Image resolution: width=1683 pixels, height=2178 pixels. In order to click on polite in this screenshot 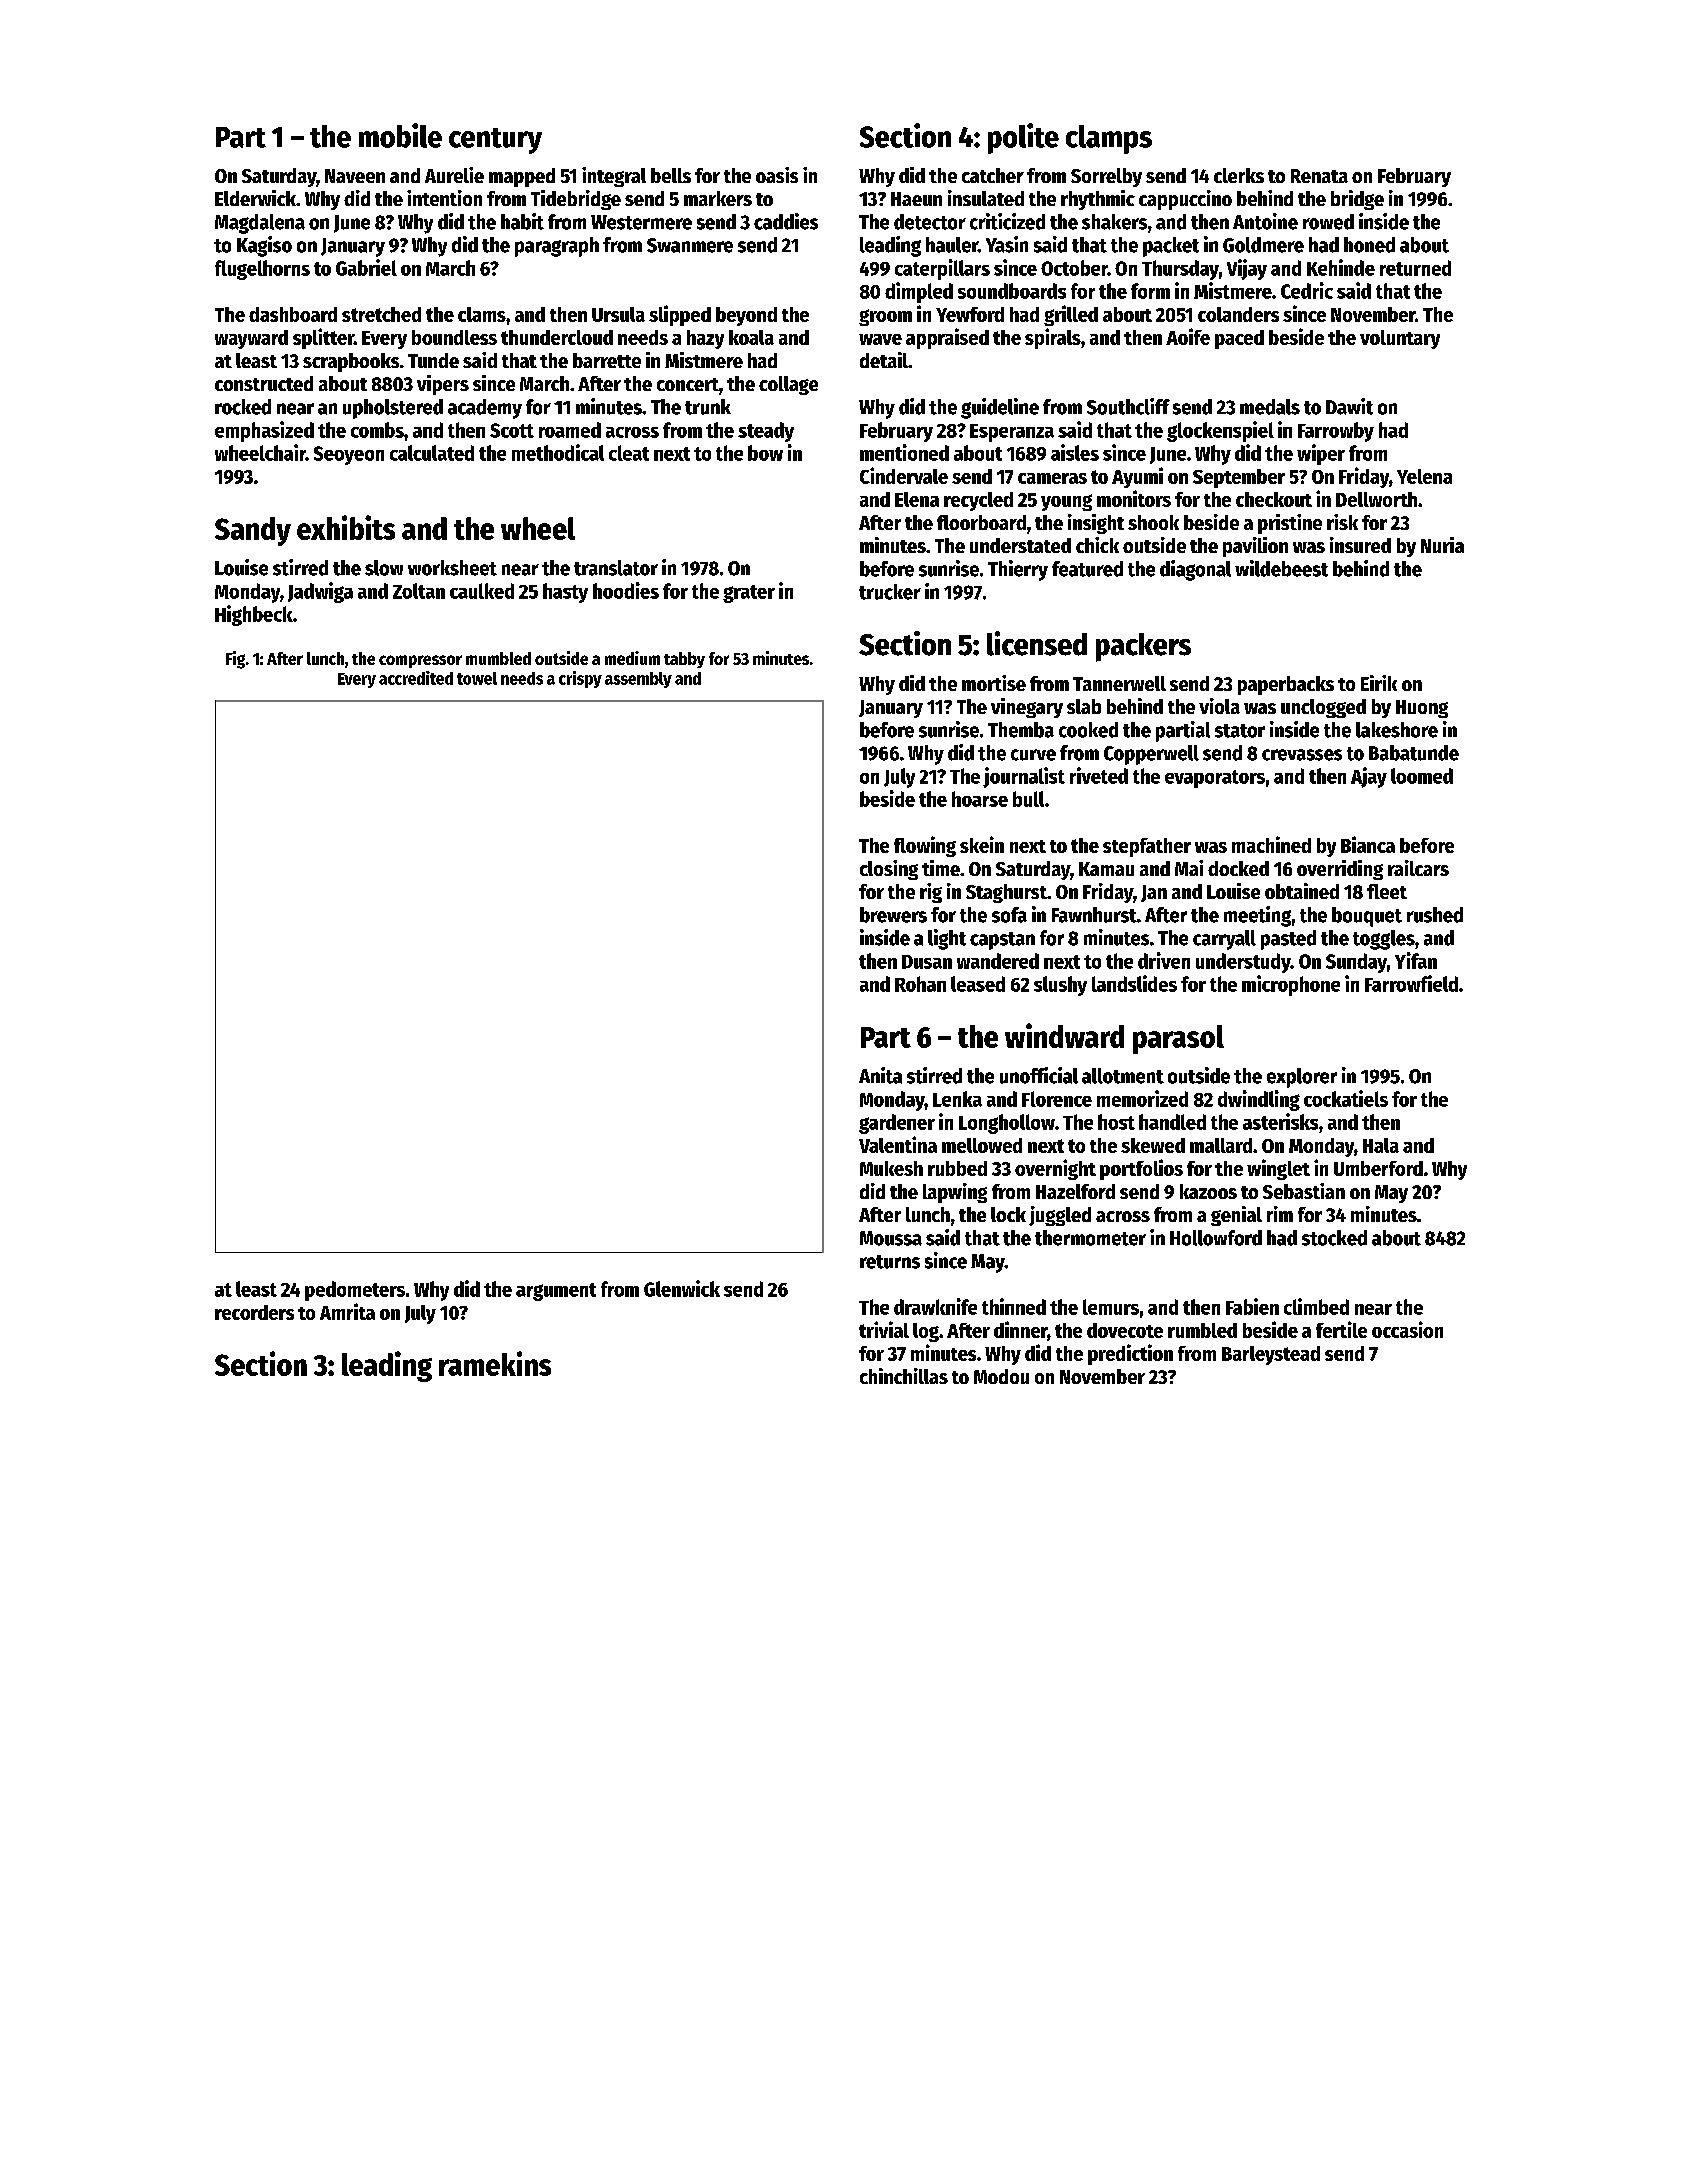, I will do `click(1023, 138)`.
